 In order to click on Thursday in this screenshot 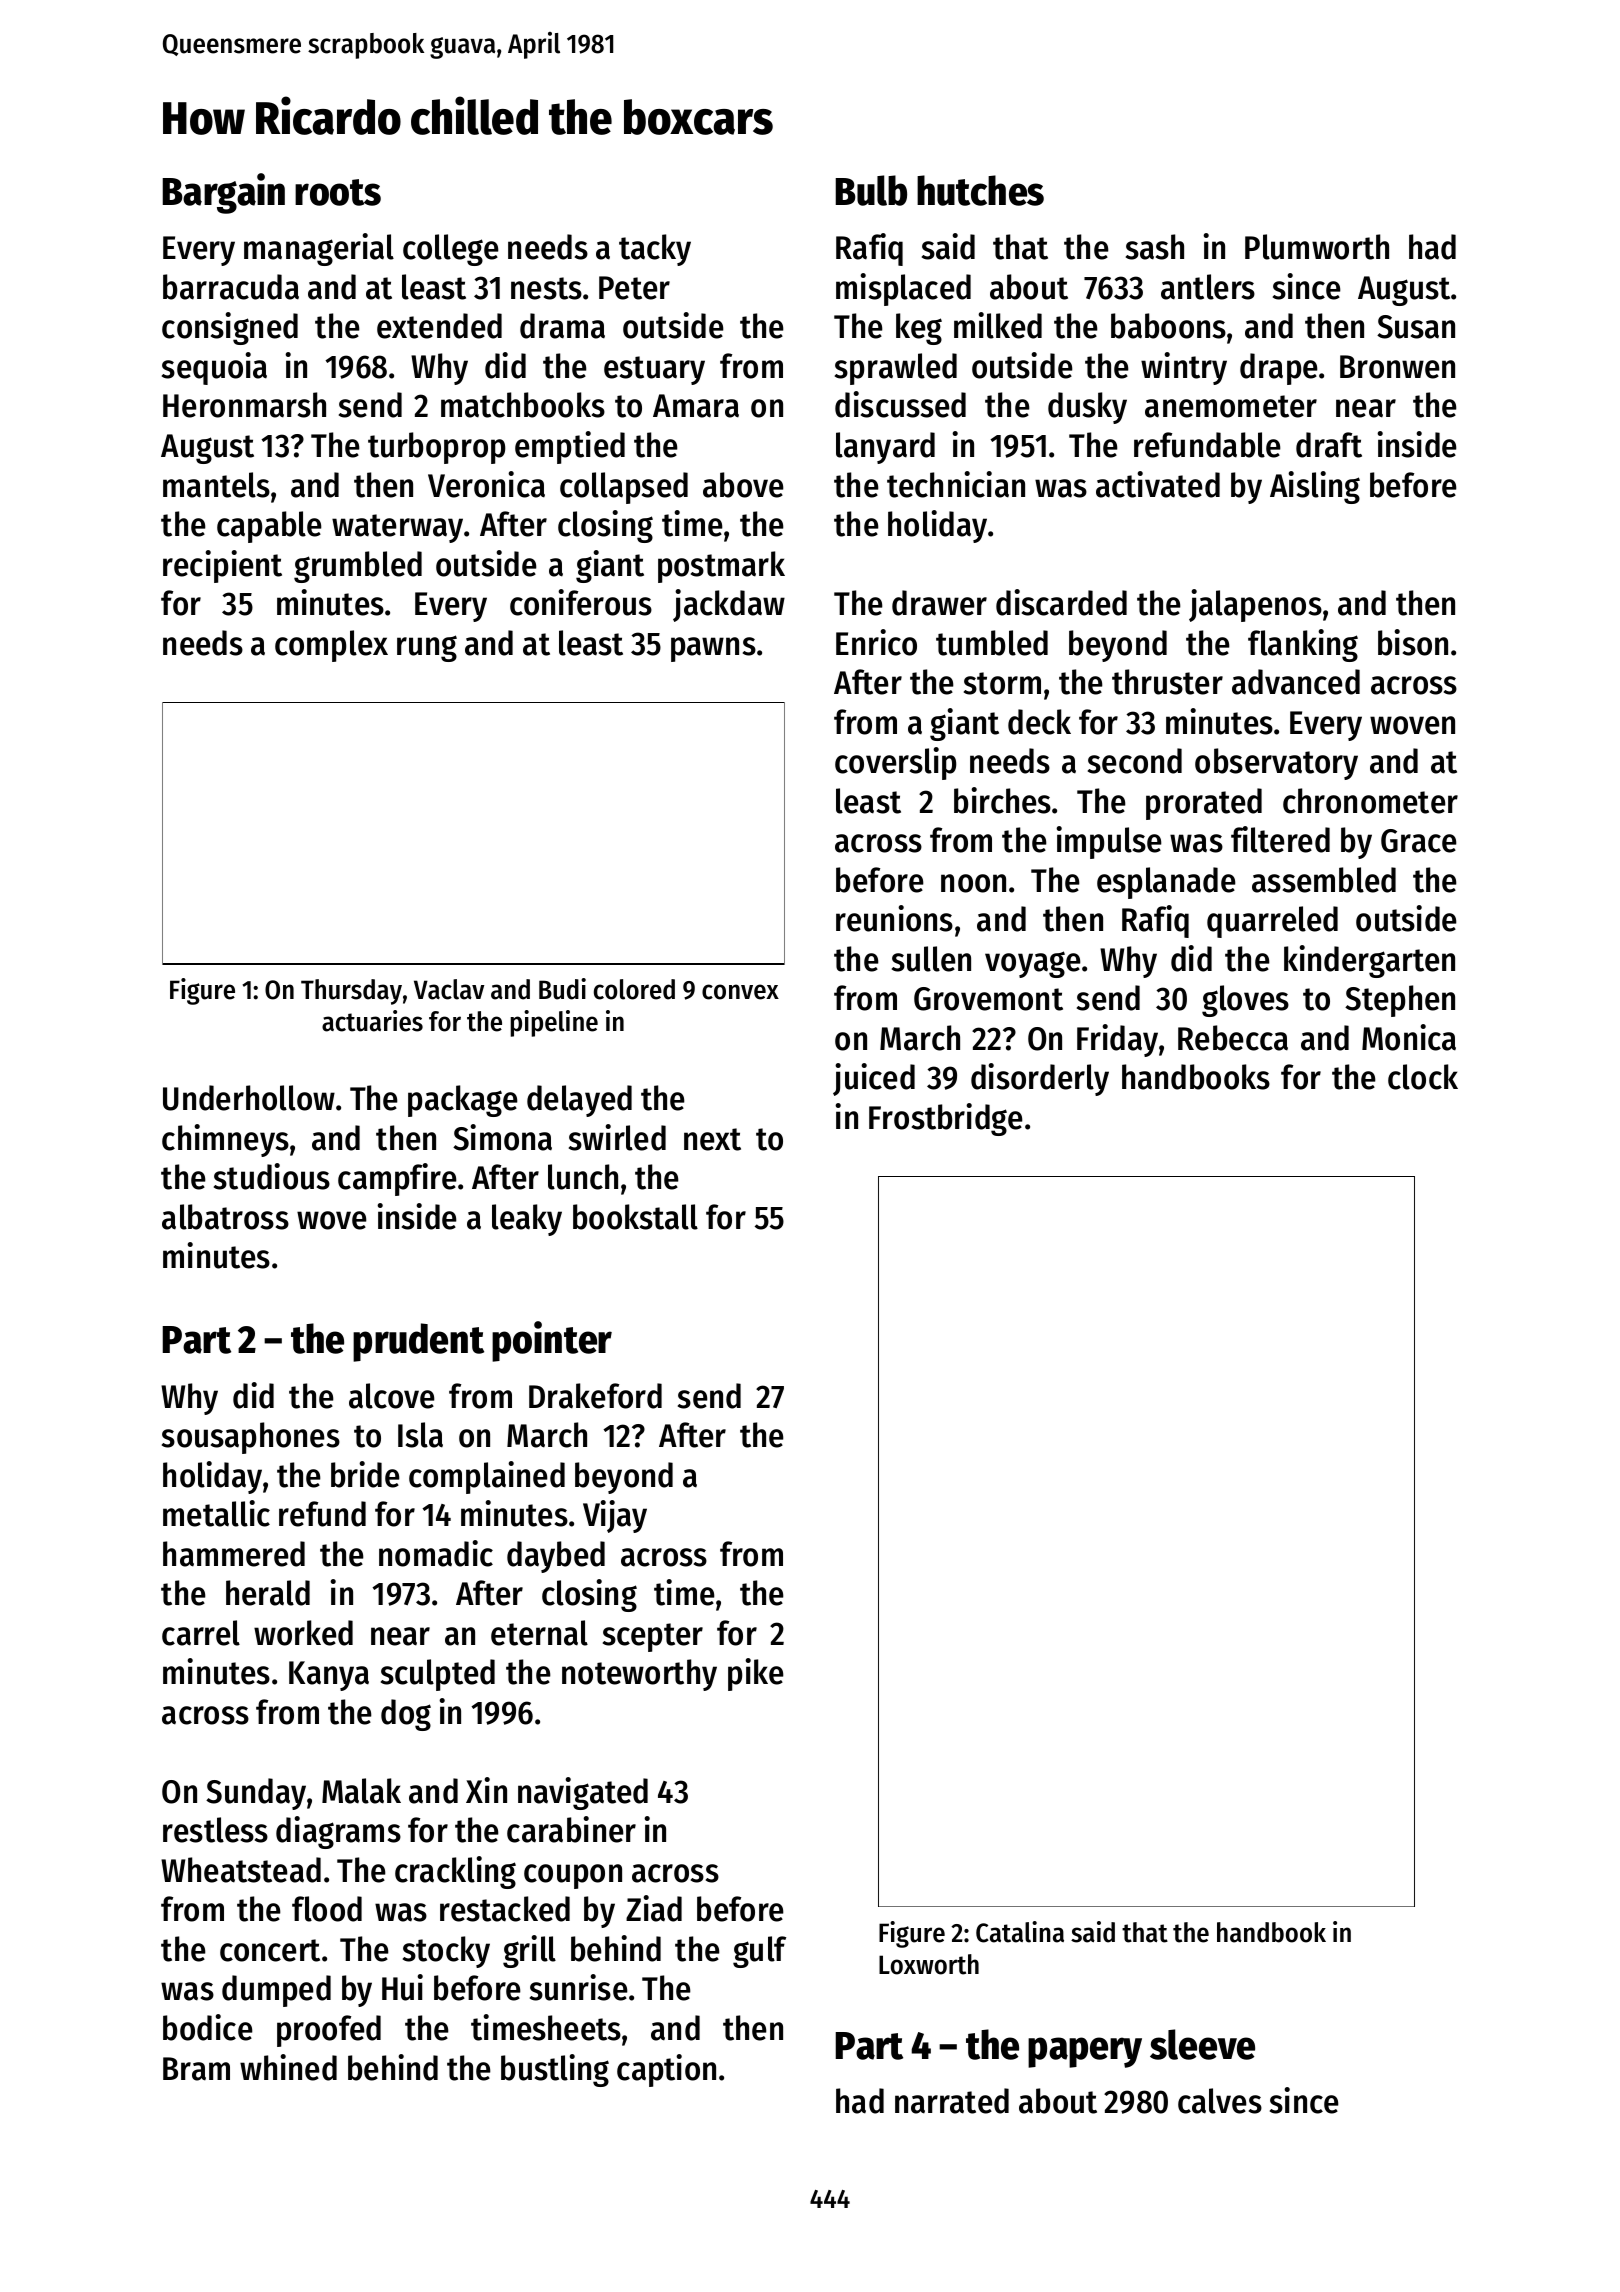, I will do `click(351, 992)`.
